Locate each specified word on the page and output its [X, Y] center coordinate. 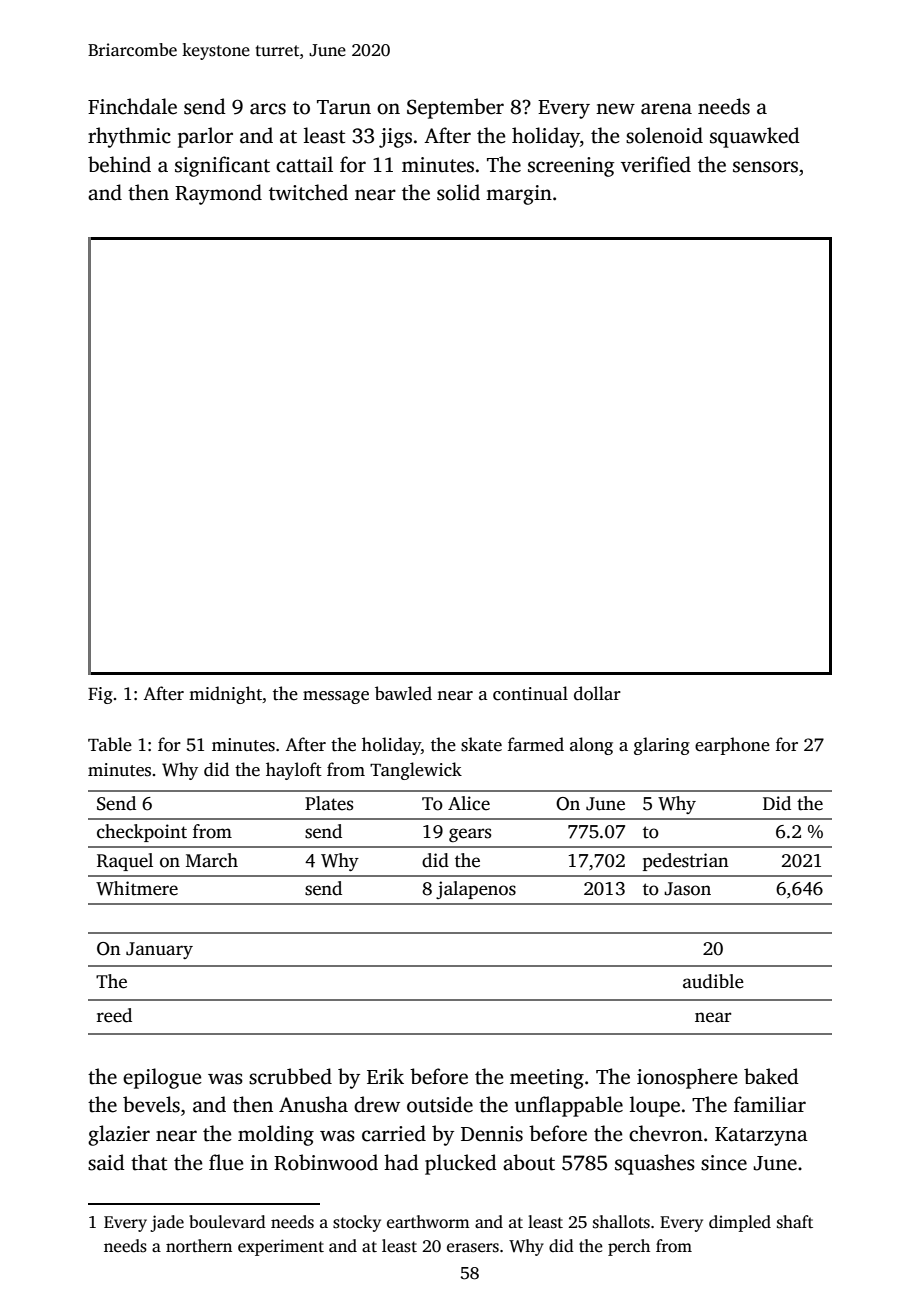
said [106, 1162]
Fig [100, 695]
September [455, 108]
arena [666, 109]
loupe [655, 1106]
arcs [268, 109]
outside [440, 1104]
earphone [732, 746]
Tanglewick [416, 771]
